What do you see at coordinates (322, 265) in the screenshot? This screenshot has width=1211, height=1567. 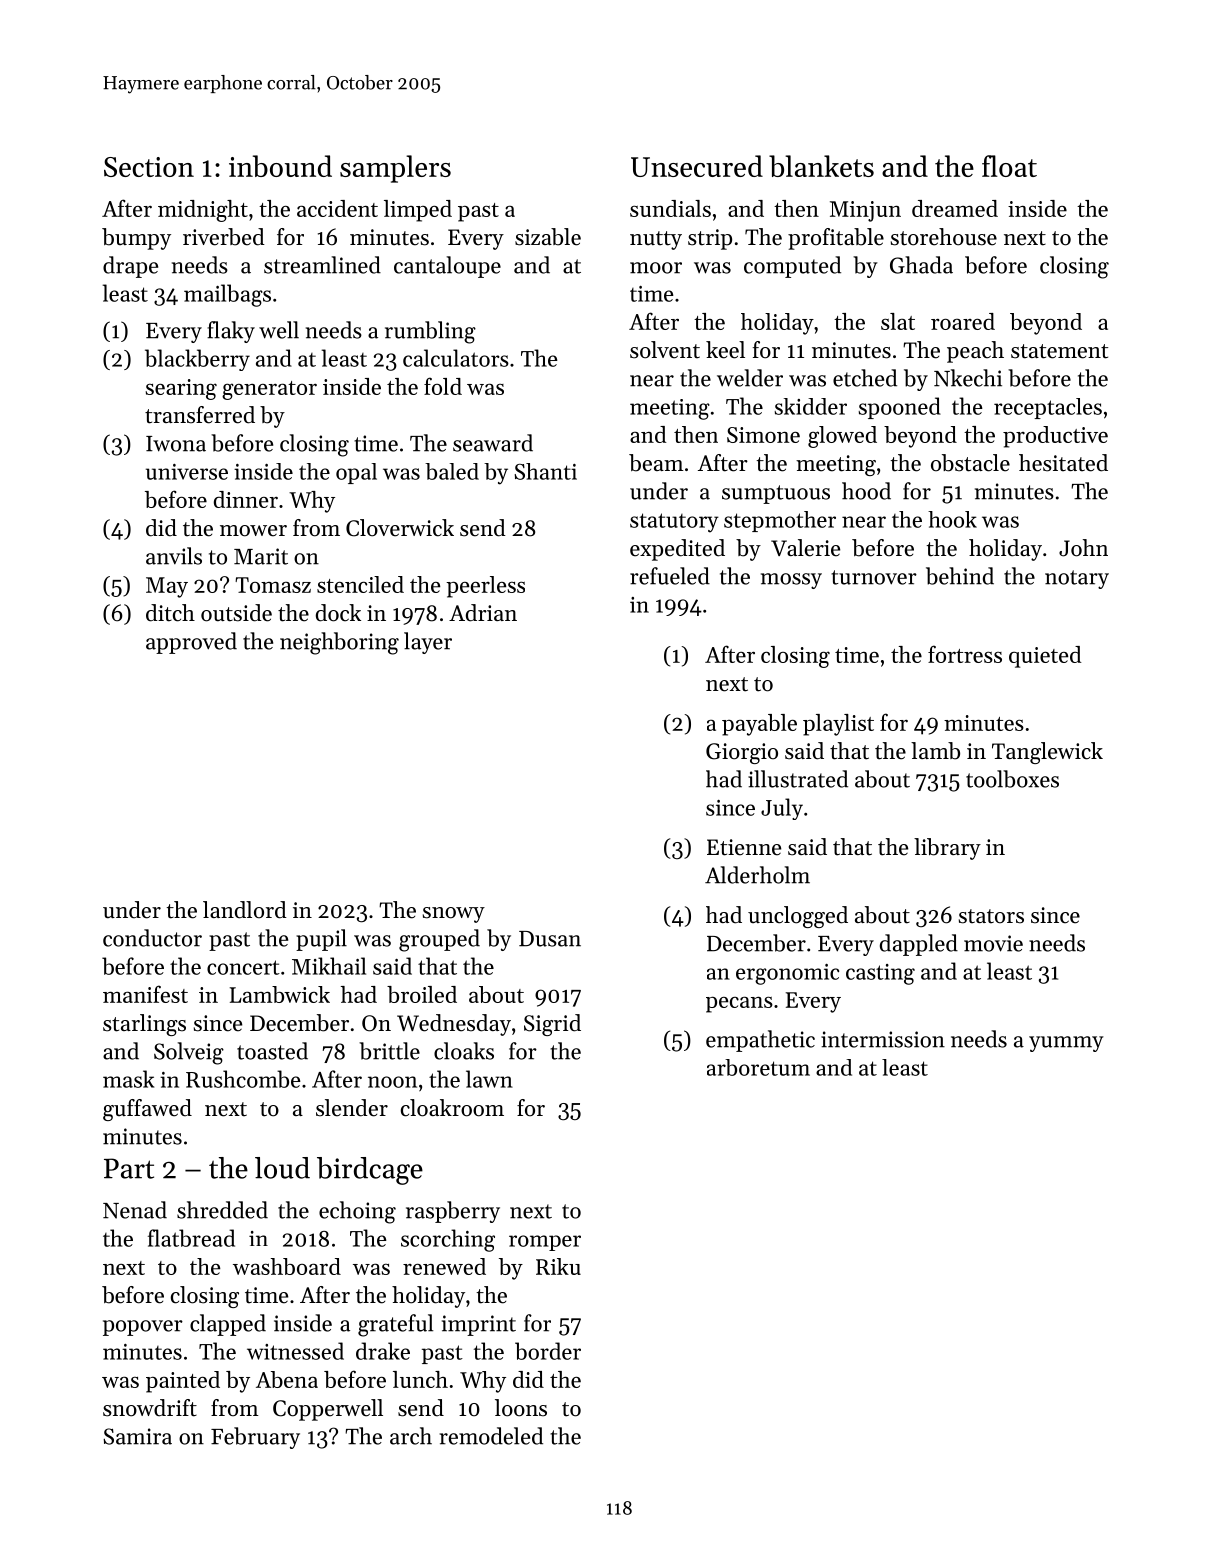 I see `streamlined` at bounding box center [322, 265].
